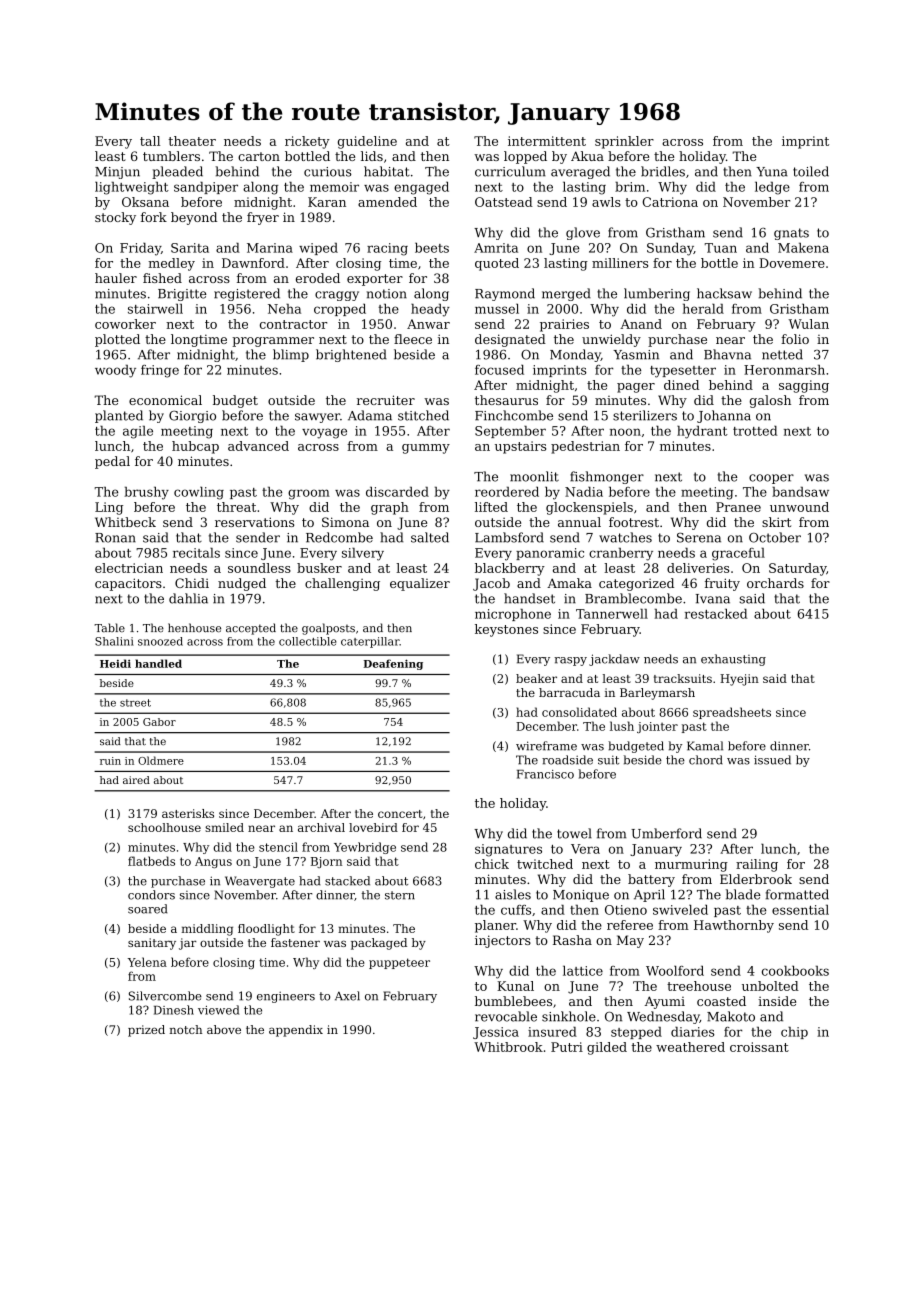 The height and width of the screenshot is (1308, 924). What do you see at coordinates (161, 760) in the screenshot?
I see `Oldmere` at bounding box center [161, 760].
